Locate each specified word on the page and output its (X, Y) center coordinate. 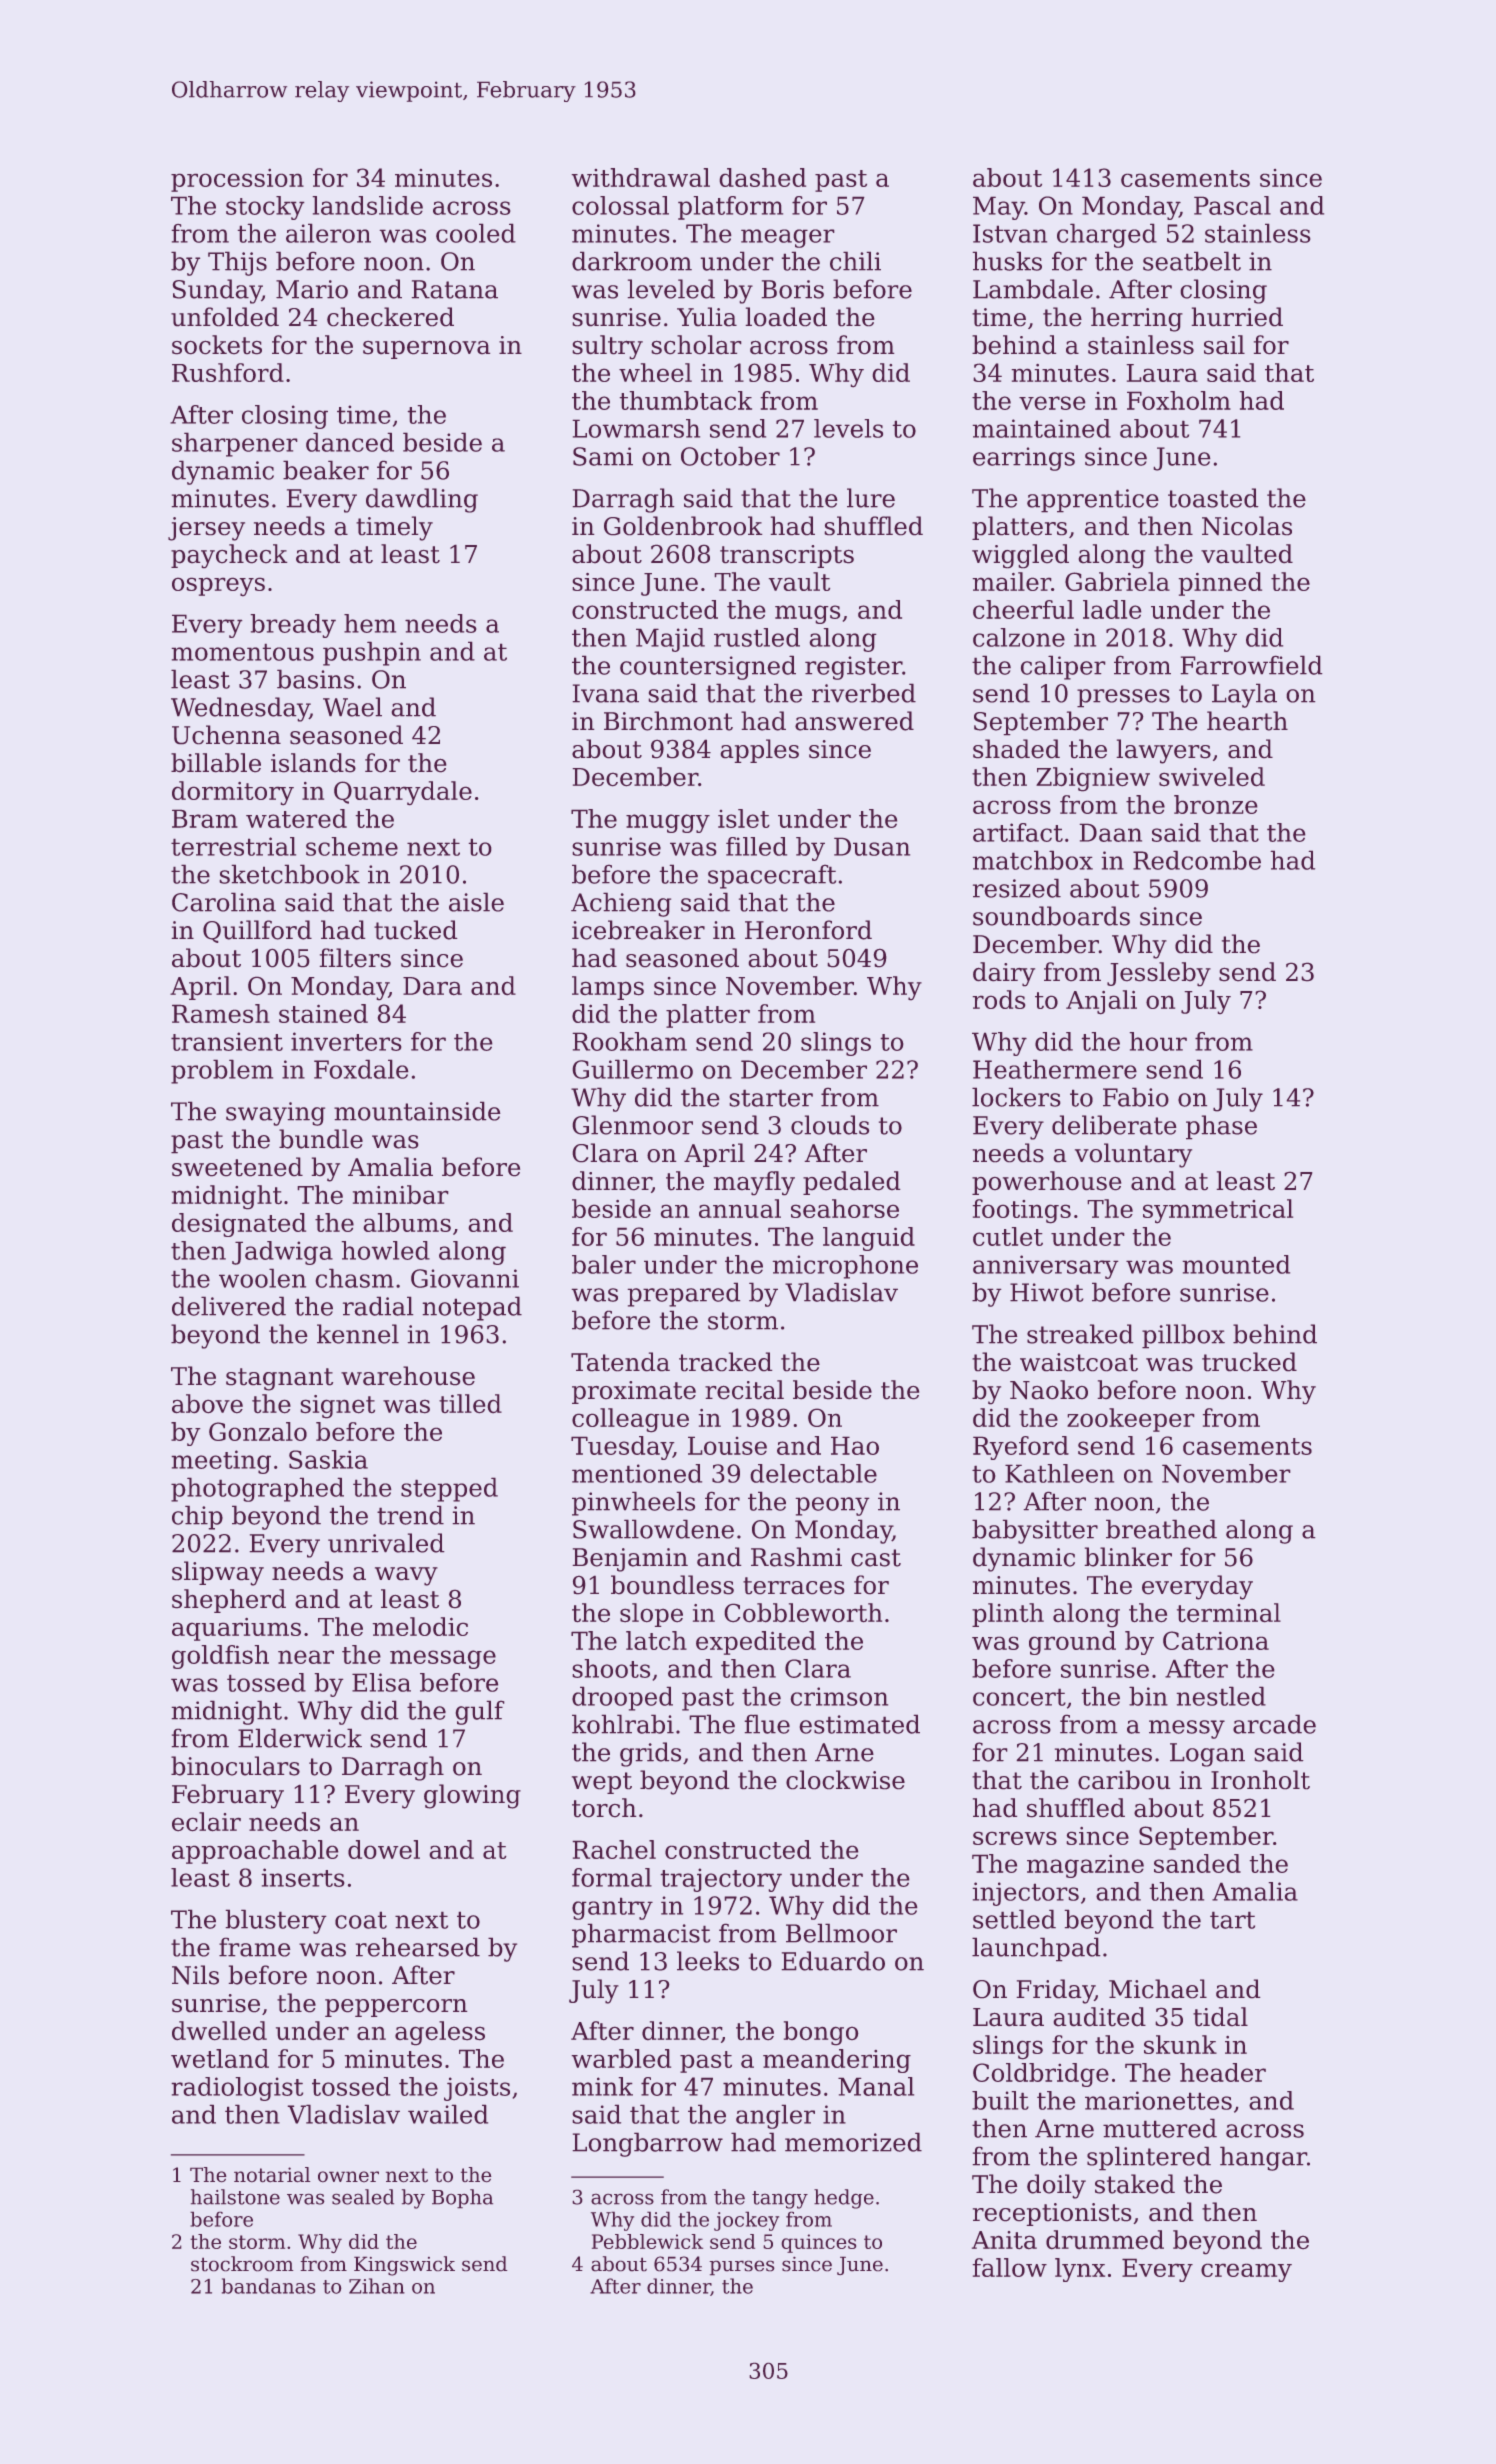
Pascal (1232, 205)
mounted (1236, 1264)
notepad (472, 1308)
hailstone (235, 2197)
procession (237, 180)
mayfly (754, 1183)
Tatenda (620, 1362)
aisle (476, 902)
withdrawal (640, 177)
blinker (1128, 1557)
